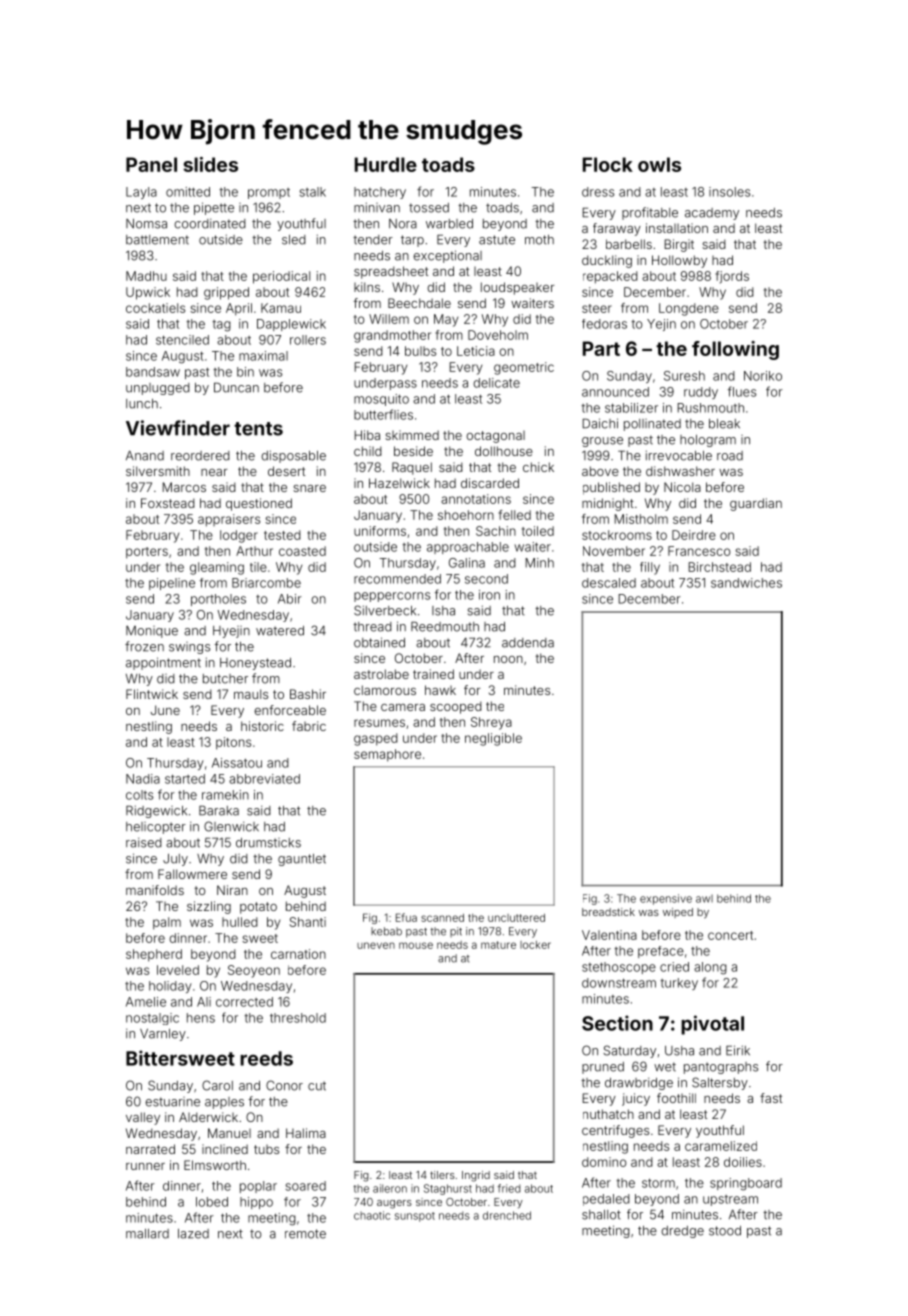 This screenshot has width=908, height=1316. What do you see at coordinates (617, 229) in the screenshot?
I see `faraway` at bounding box center [617, 229].
